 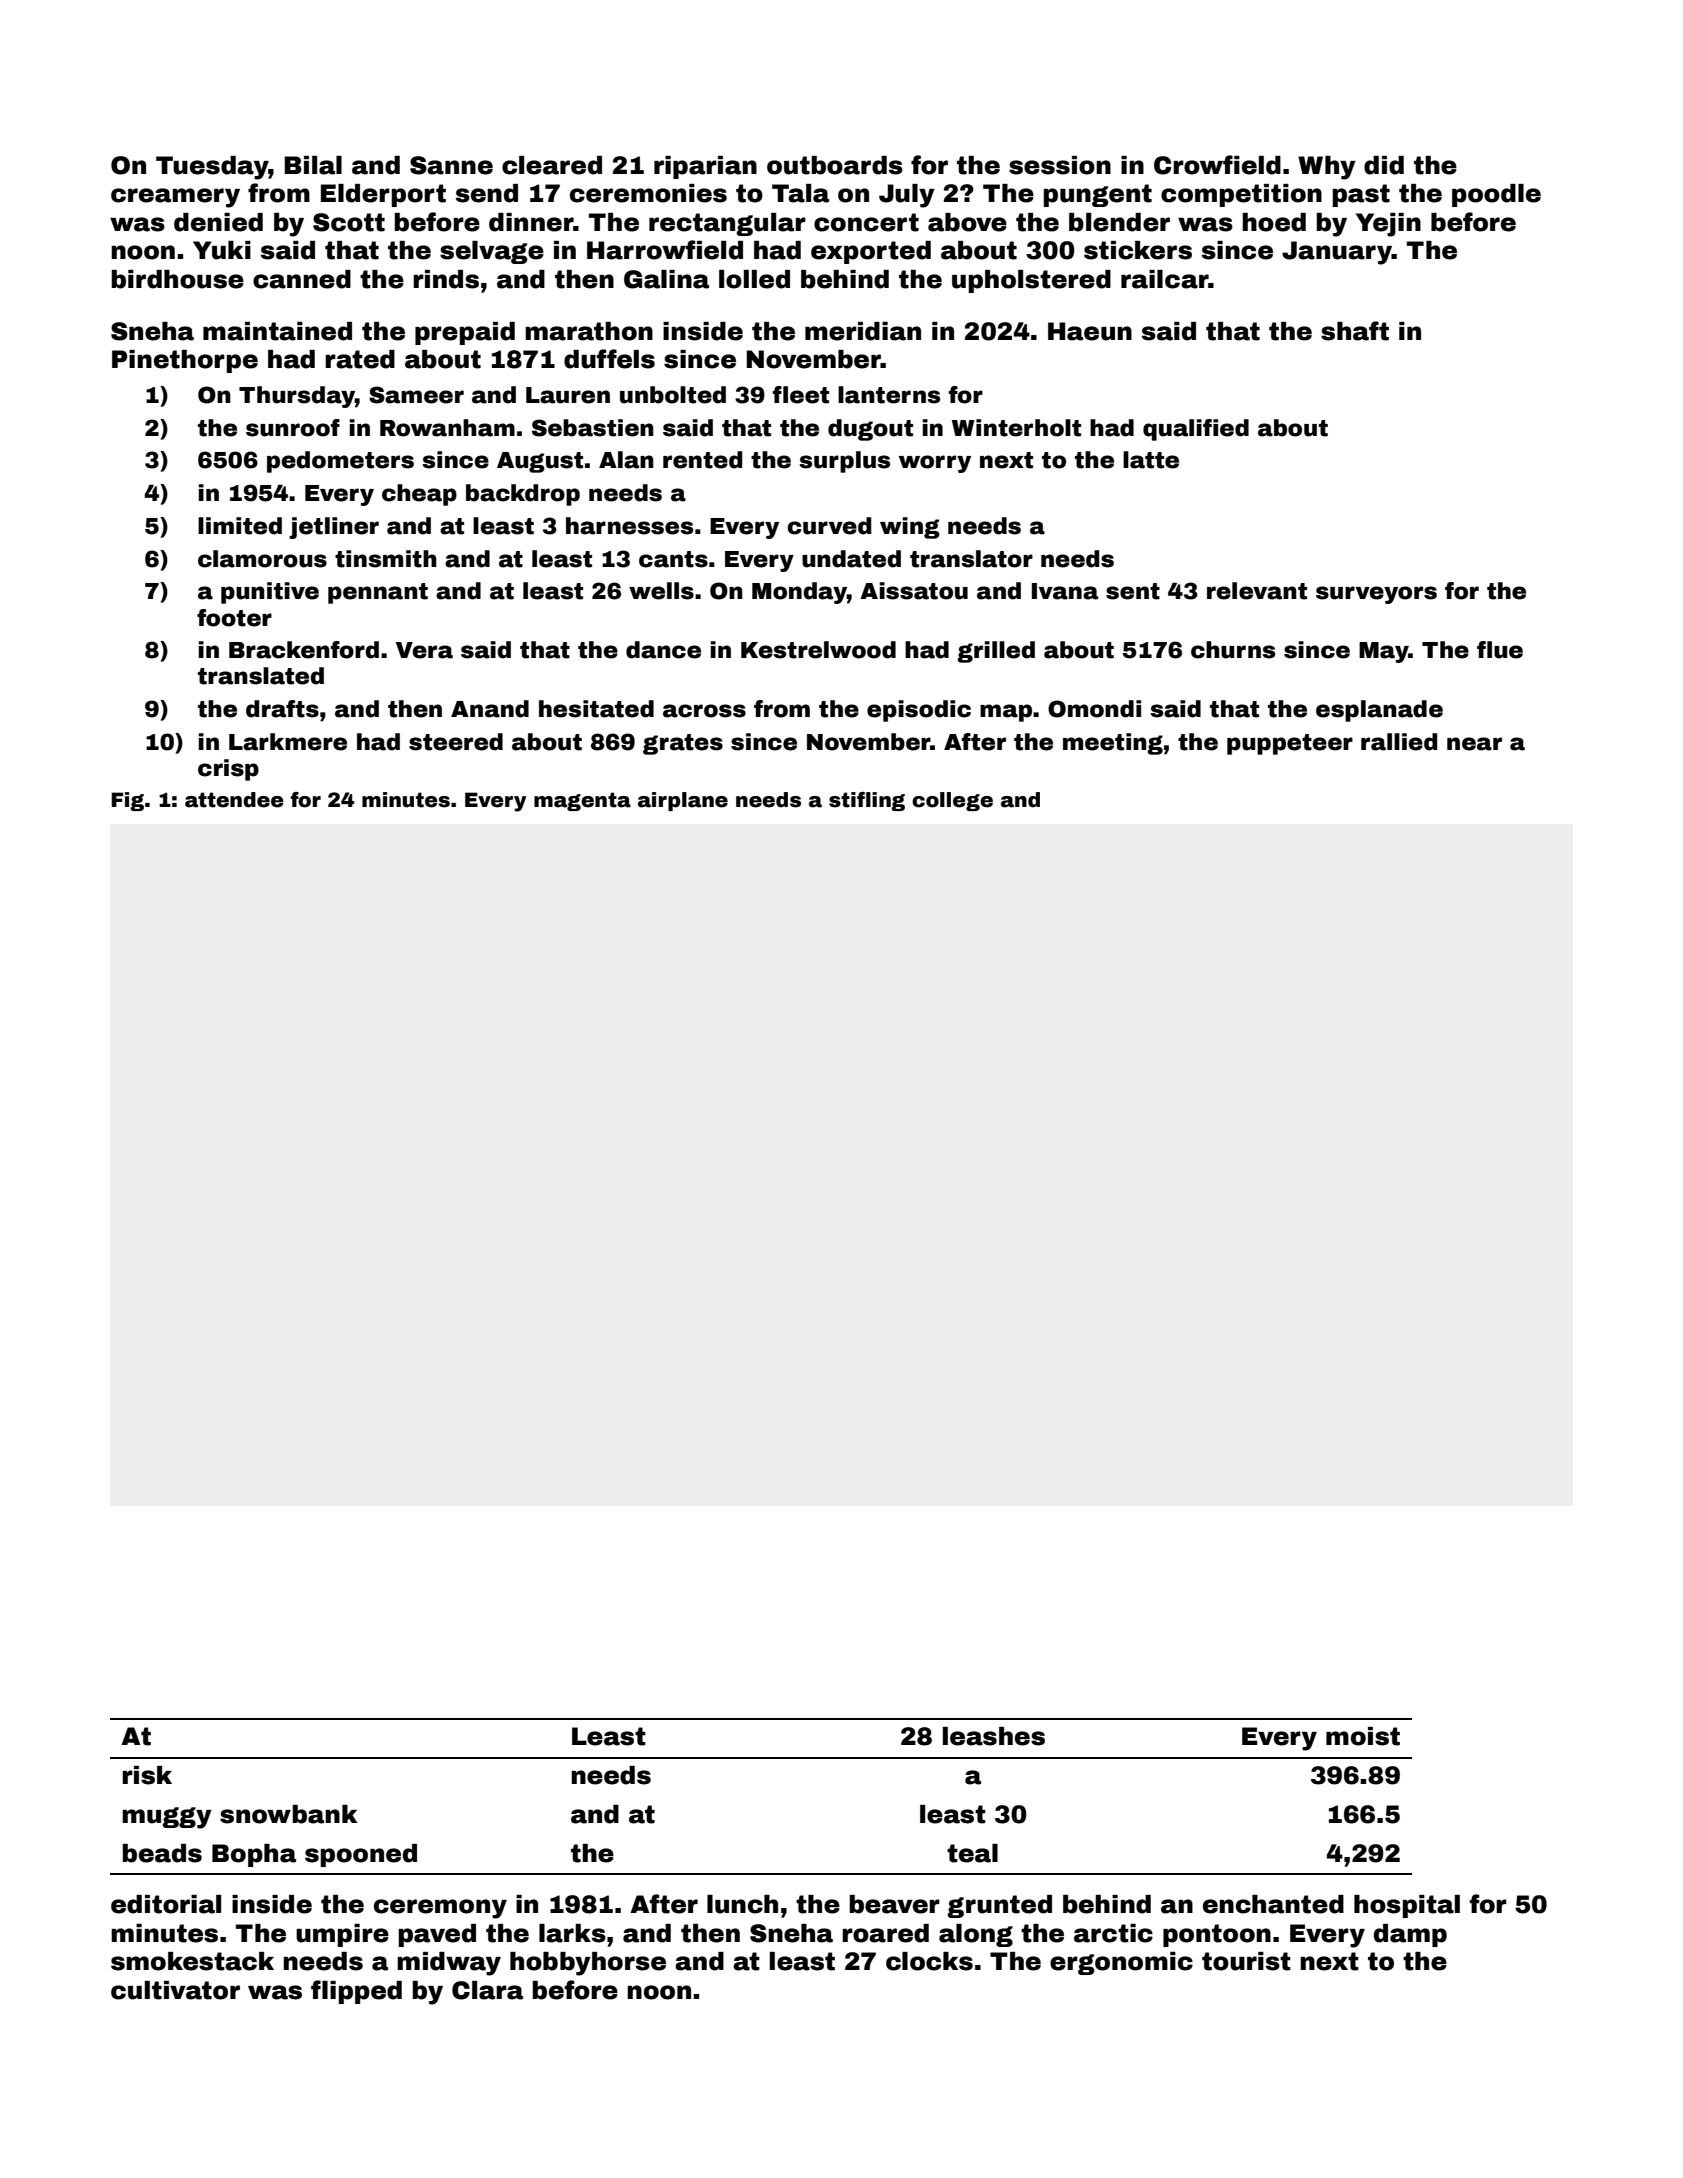 What do you see at coordinates (742, 1904) in the image?
I see `lunch` at bounding box center [742, 1904].
